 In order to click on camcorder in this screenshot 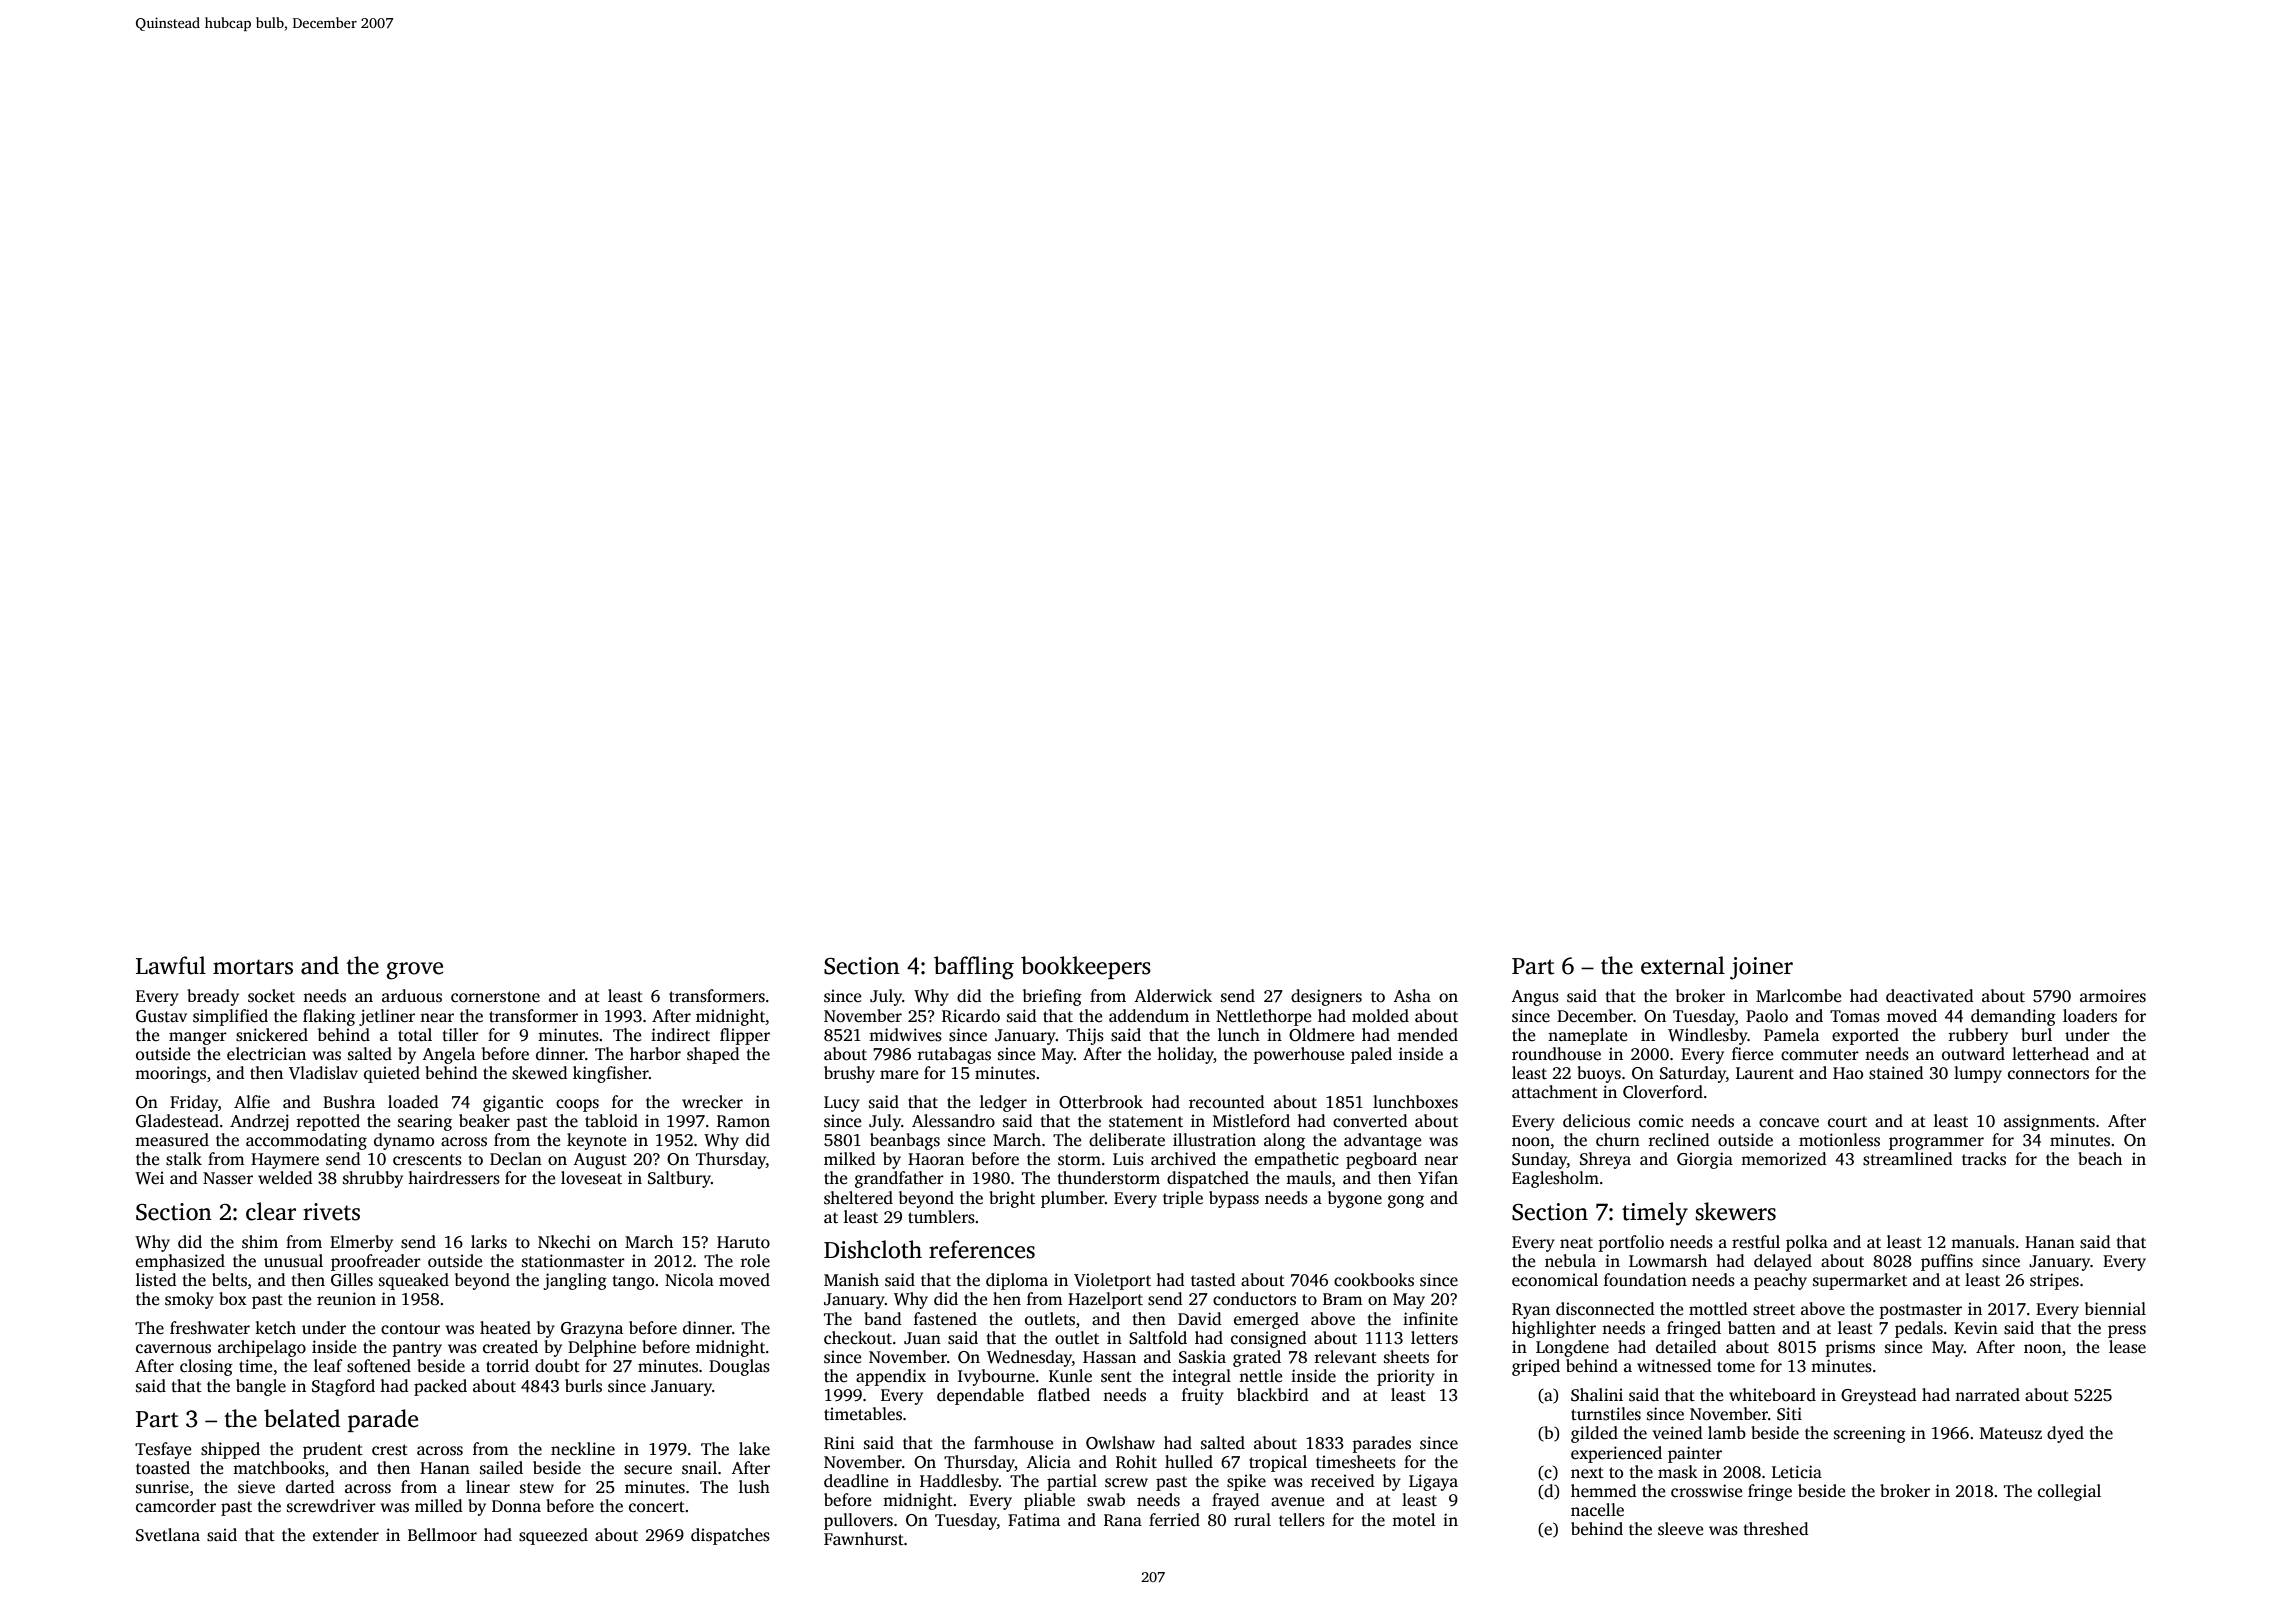, I will do `click(176, 1506)`.
